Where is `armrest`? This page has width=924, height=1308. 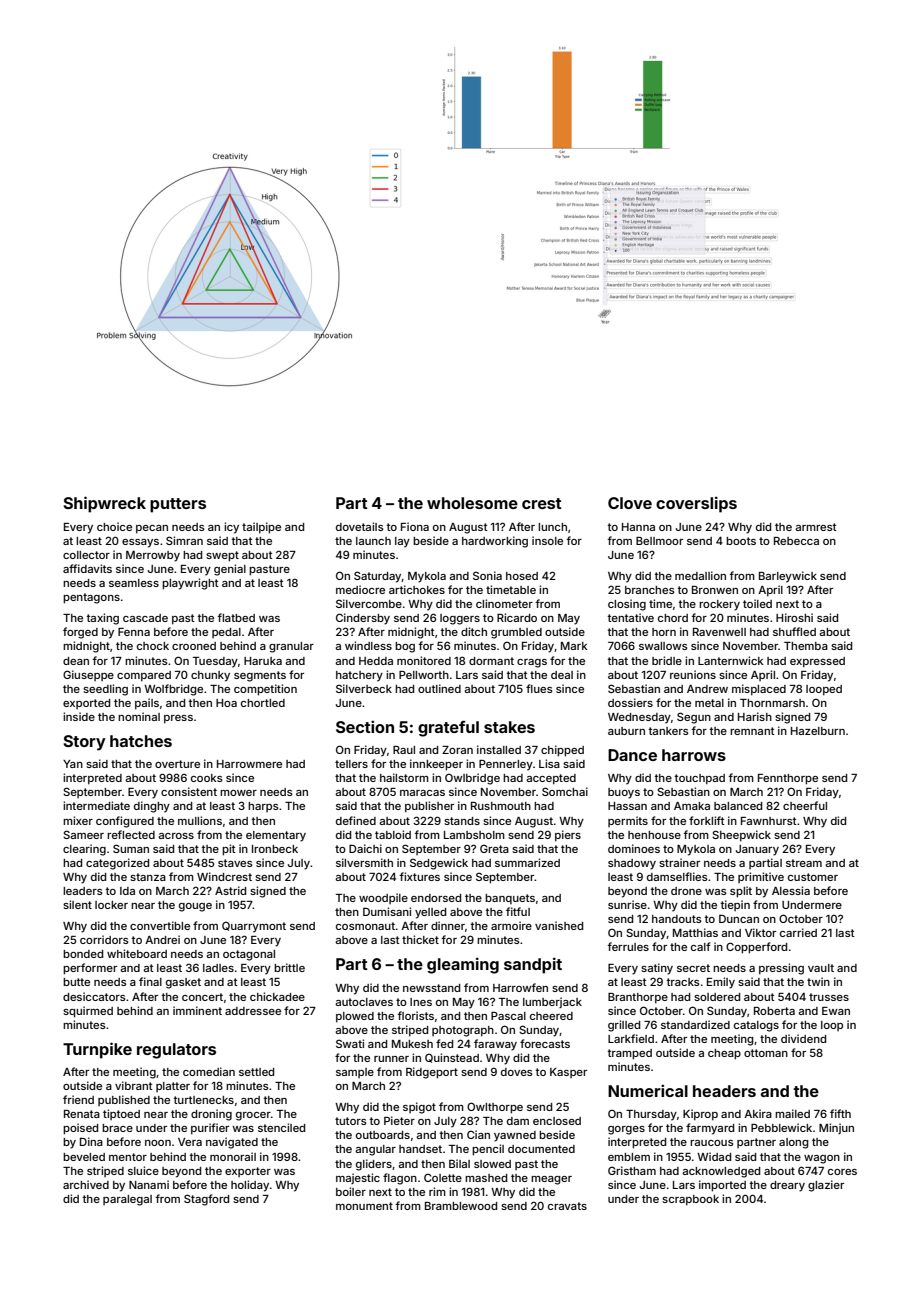
armrest is located at coordinates (816, 527).
